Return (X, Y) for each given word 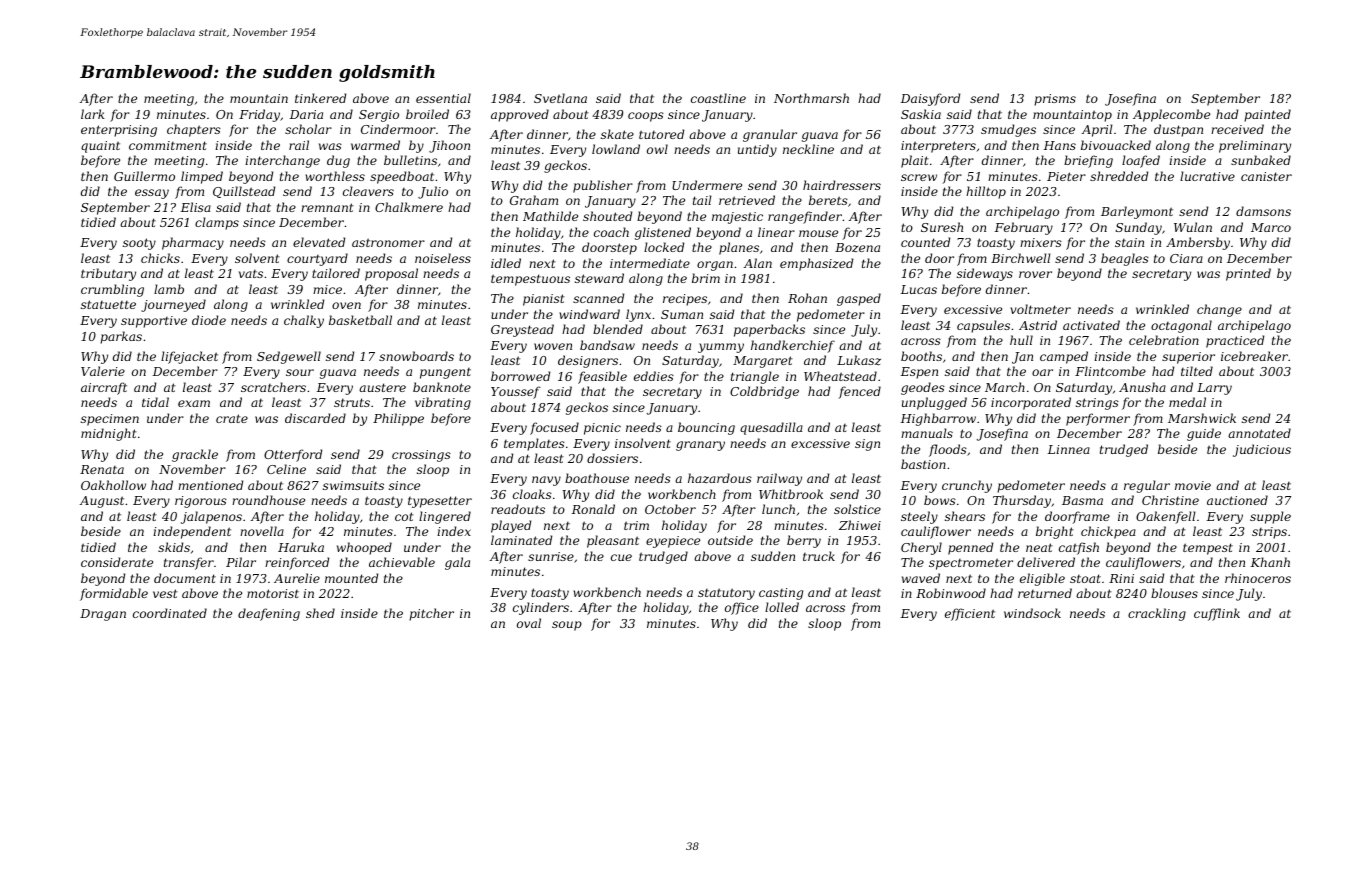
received (1237, 129)
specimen (110, 420)
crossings (421, 456)
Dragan (103, 615)
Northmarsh (811, 98)
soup (567, 626)
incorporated (1031, 403)
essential (443, 98)
